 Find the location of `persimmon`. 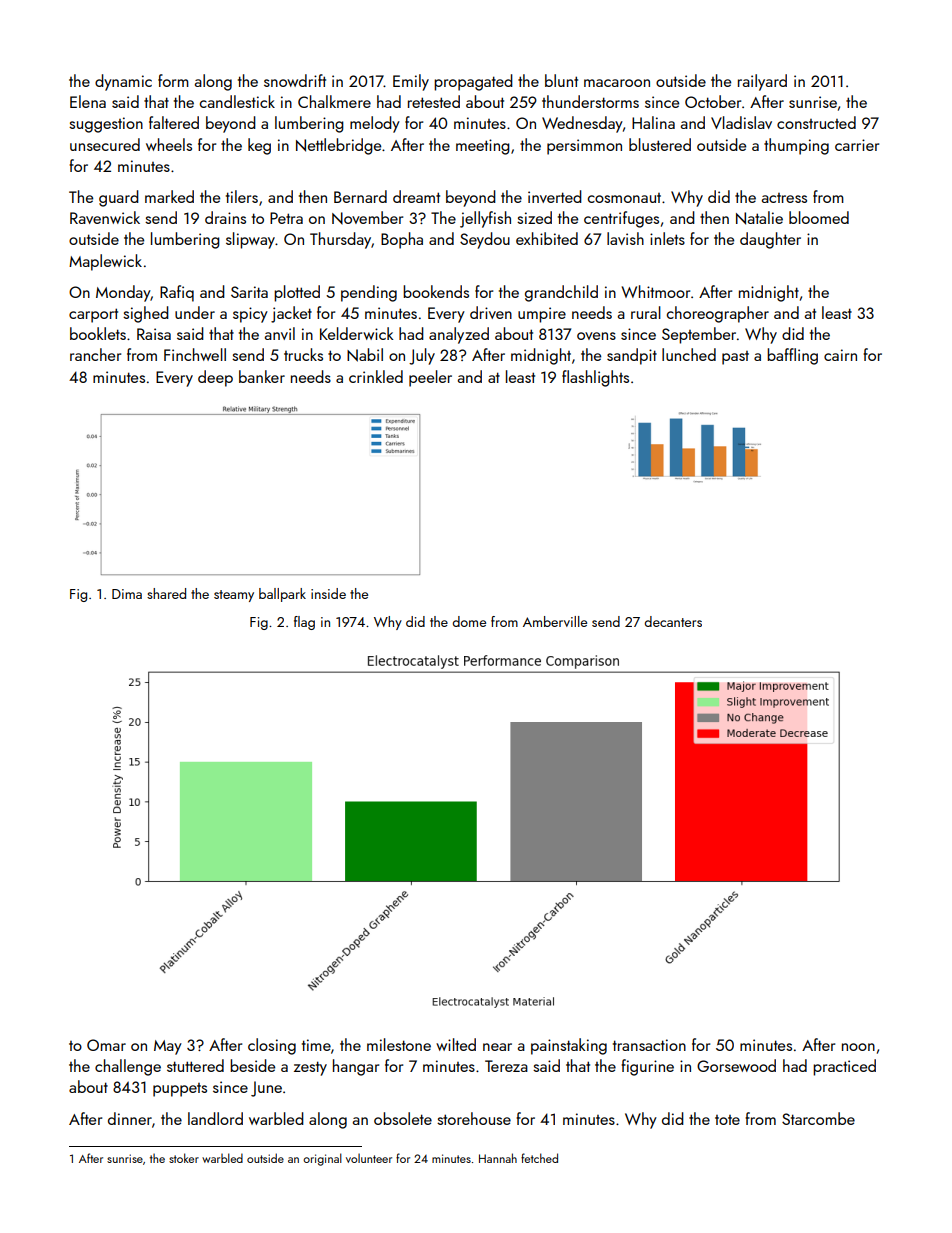

persimmon is located at coordinates (584, 147).
